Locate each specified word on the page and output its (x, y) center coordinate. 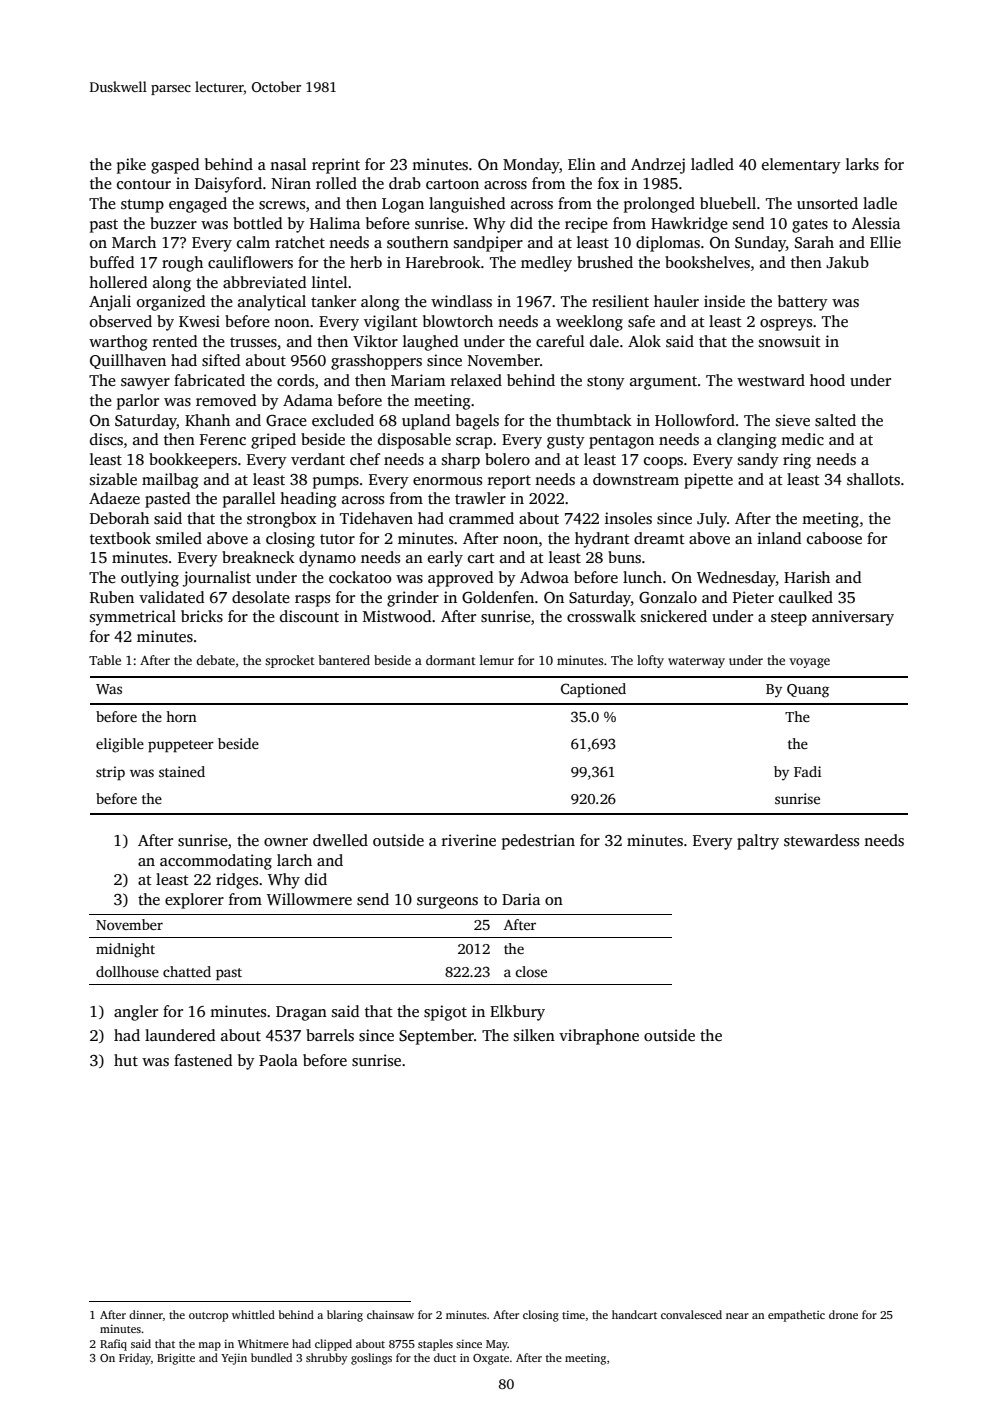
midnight (125, 950)
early (445, 559)
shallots (873, 479)
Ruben (112, 597)
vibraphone (599, 1037)
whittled (253, 1314)
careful (560, 341)
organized (171, 303)
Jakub (847, 262)
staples (435, 1345)
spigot (445, 1013)
